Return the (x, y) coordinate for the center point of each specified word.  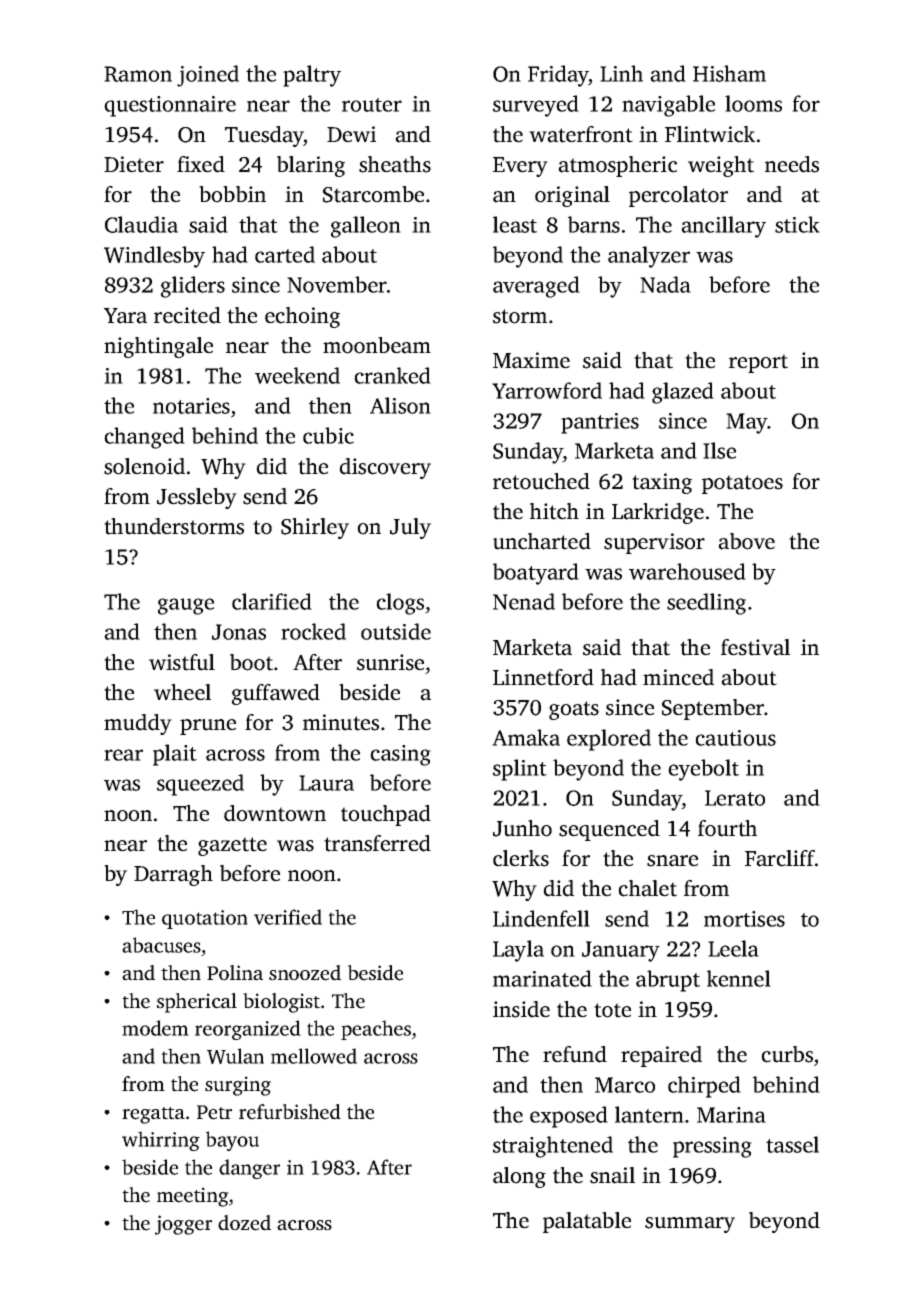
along (519, 1177)
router (372, 105)
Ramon (138, 74)
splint (520, 770)
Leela (733, 948)
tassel (792, 1144)
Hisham (729, 73)
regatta (153, 1115)
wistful (182, 662)
